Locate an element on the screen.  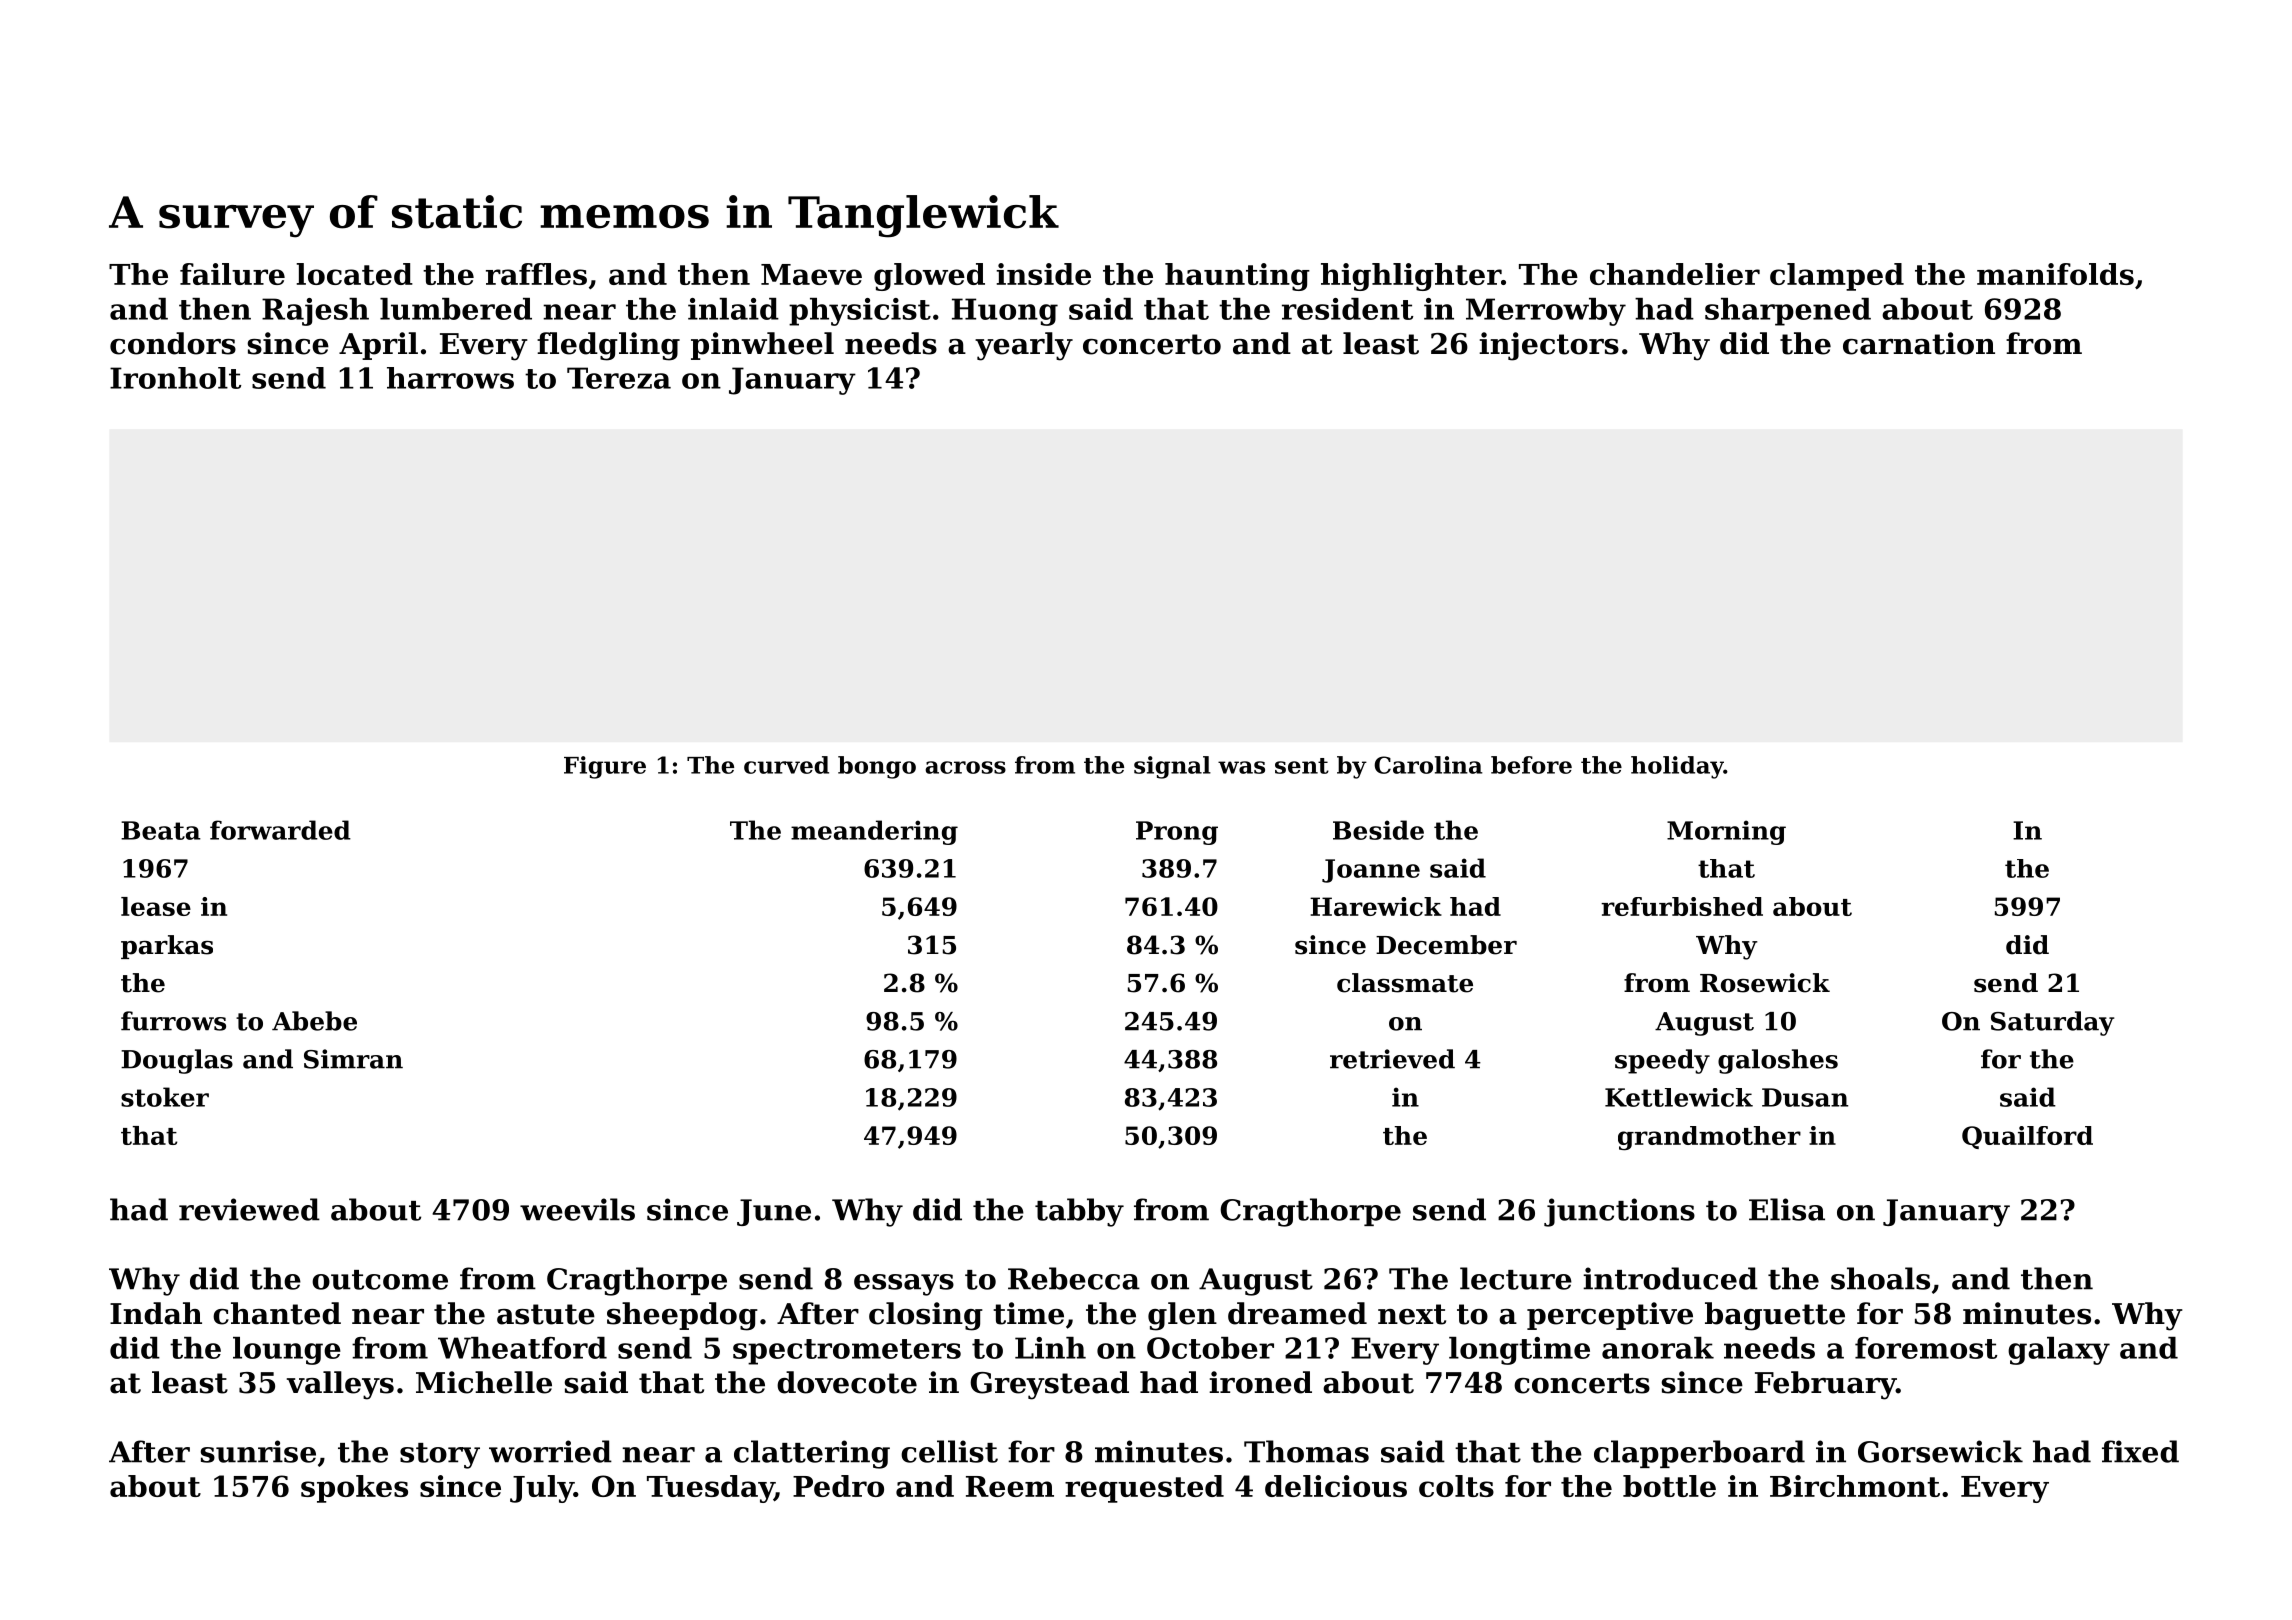
located is located at coordinates (354, 274).
